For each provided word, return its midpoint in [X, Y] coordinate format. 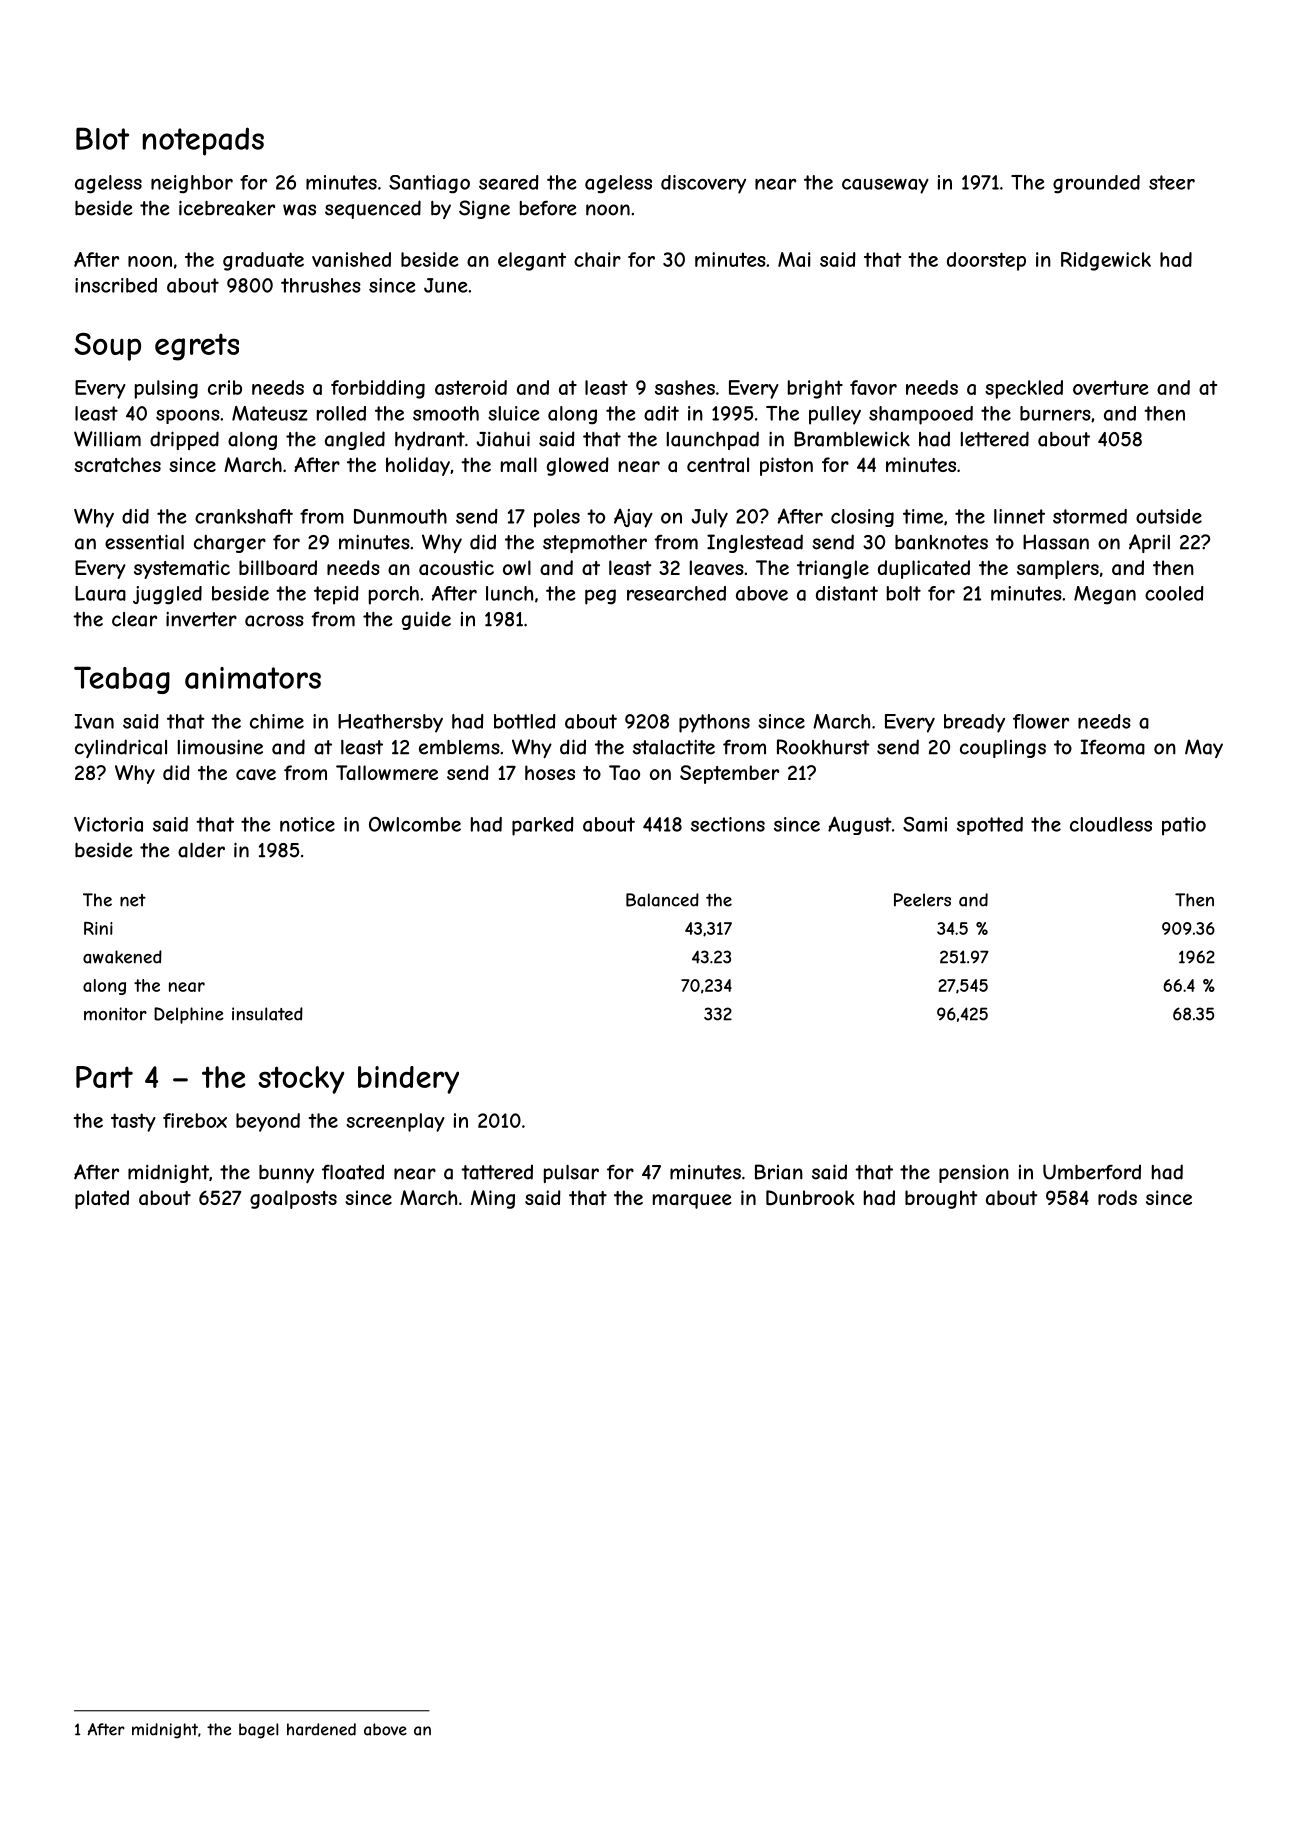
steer [1172, 182]
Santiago [429, 184]
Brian [779, 1172]
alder [201, 850]
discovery [703, 184]
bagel [258, 1731]
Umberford [1092, 1172]
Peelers [922, 900]
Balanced [662, 900]
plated [102, 1199]
